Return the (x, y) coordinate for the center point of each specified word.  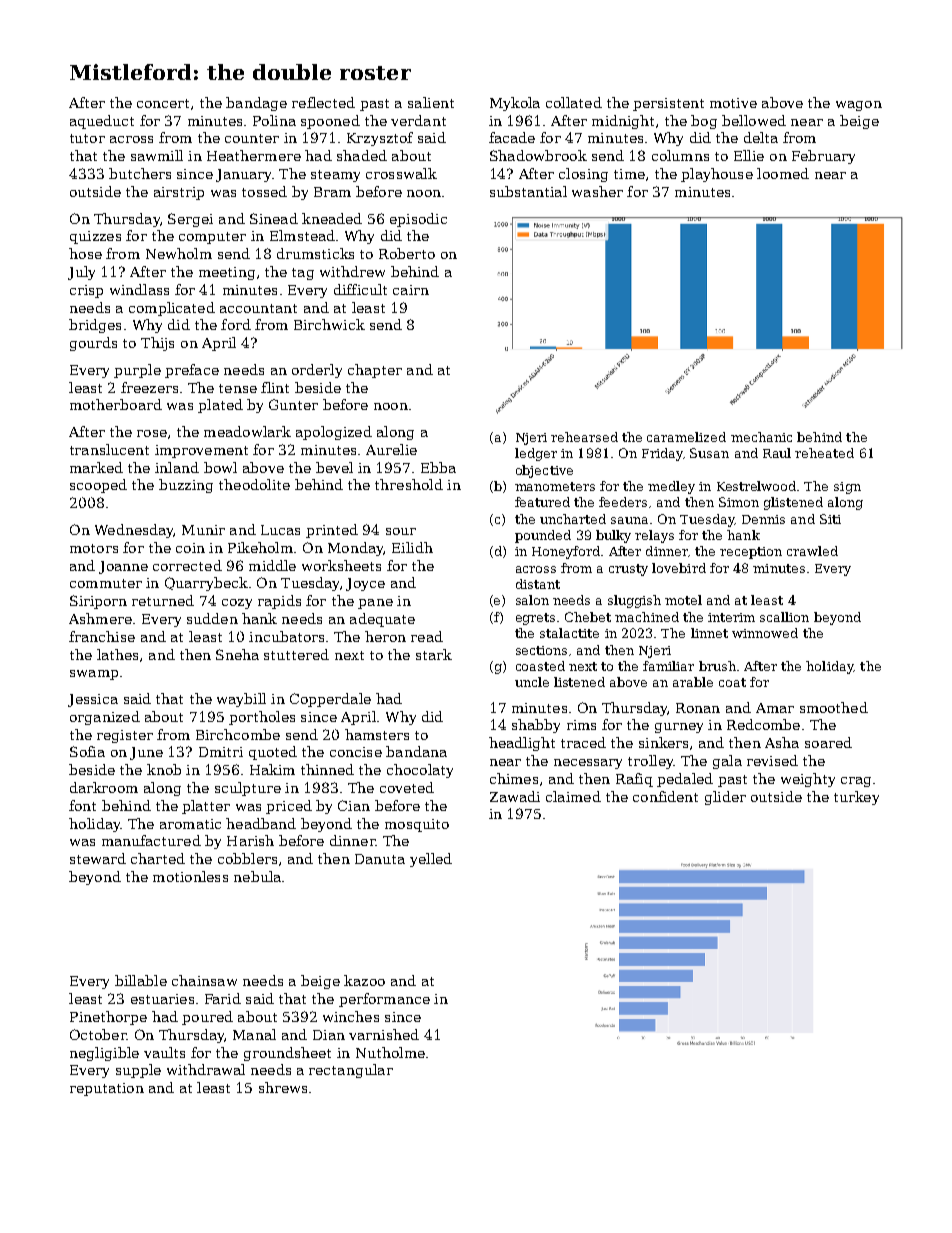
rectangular (351, 1071)
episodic (418, 220)
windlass (139, 289)
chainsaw (204, 980)
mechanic (761, 437)
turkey (856, 798)
